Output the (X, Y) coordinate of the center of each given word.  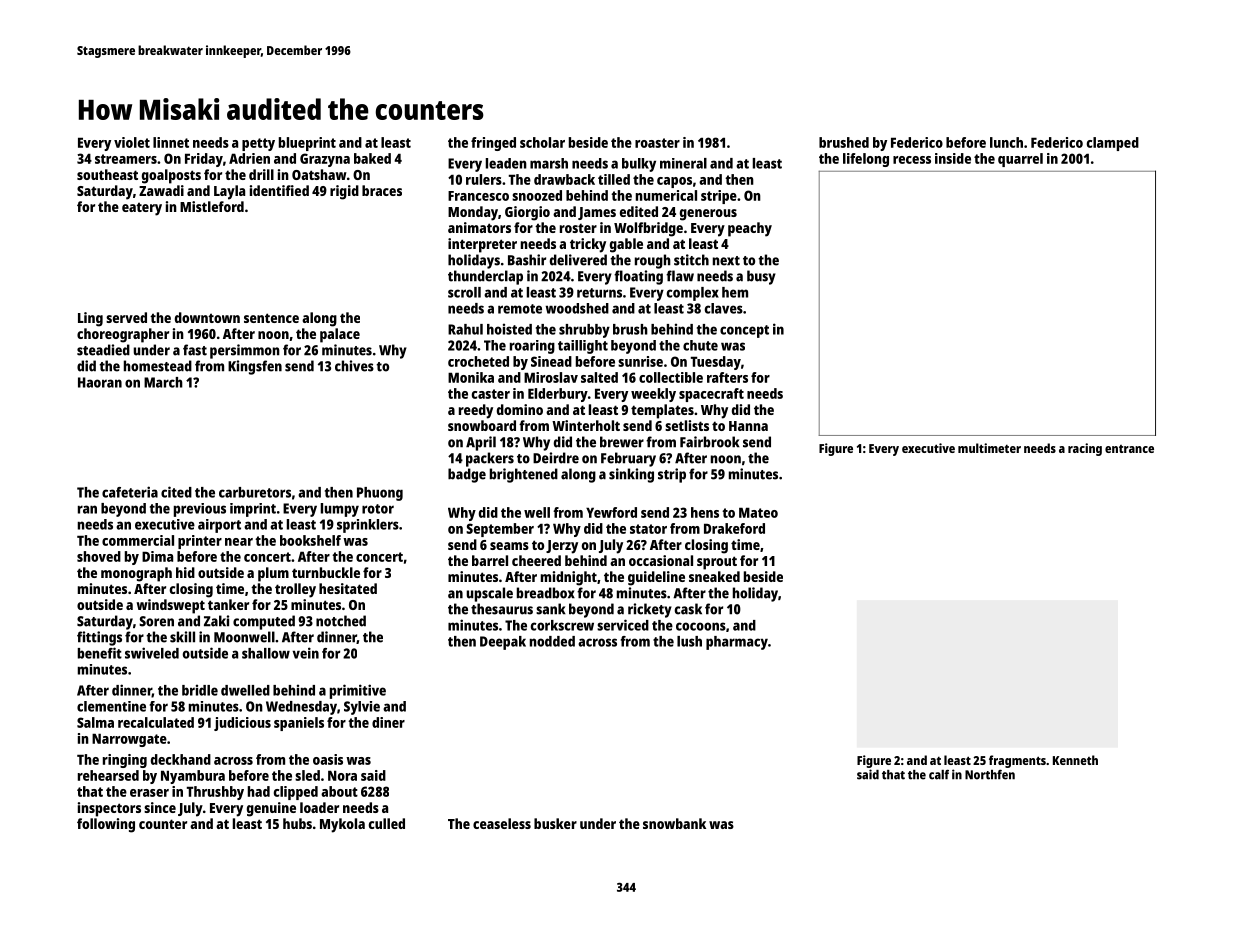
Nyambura (193, 777)
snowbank (674, 823)
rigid (344, 192)
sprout (717, 563)
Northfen (990, 775)
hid (185, 572)
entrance (1129, 449)
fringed (493, 144)
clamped (1113, 144)
